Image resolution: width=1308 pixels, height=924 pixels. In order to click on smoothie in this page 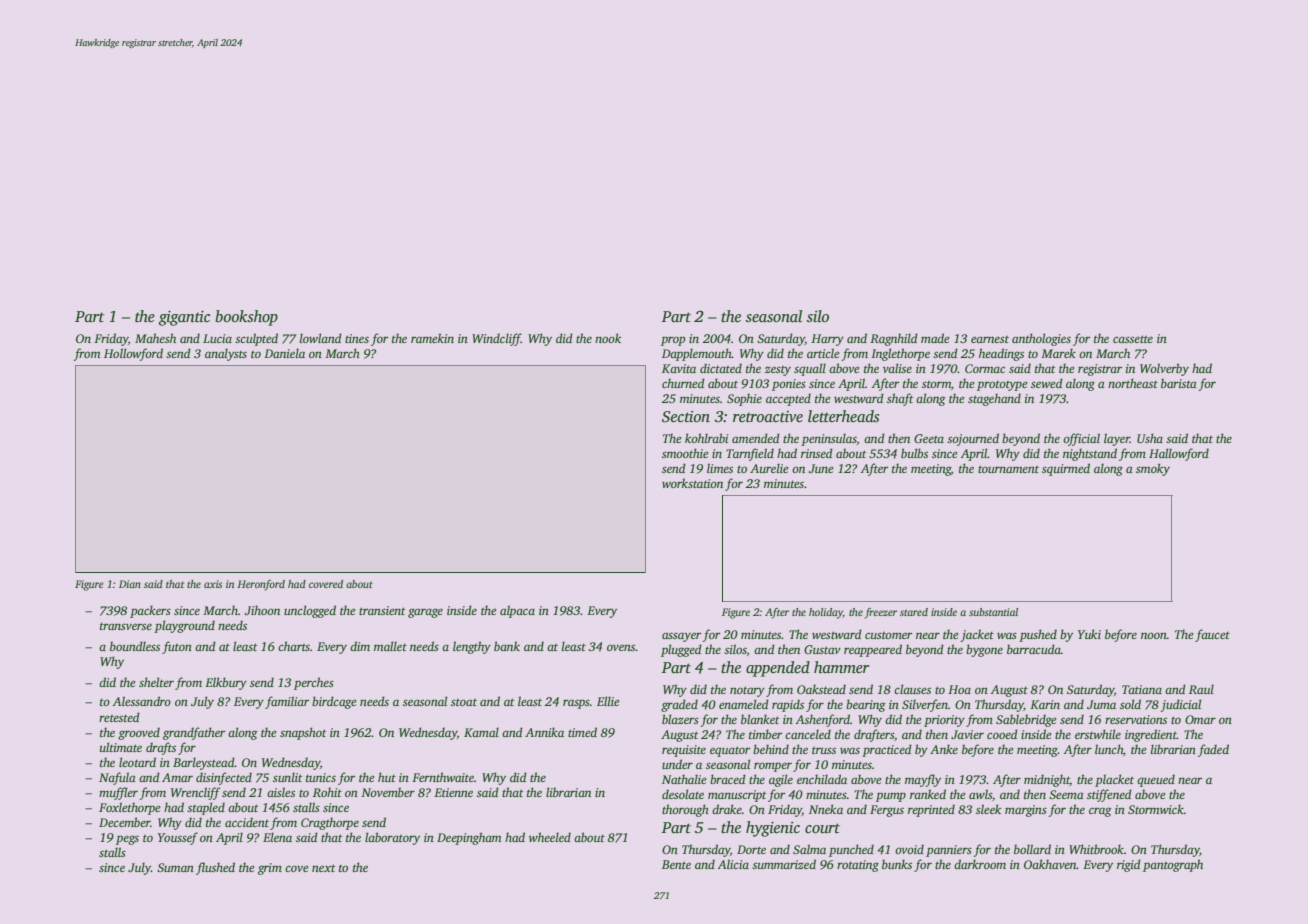, I will do `click(685, 453)`.
